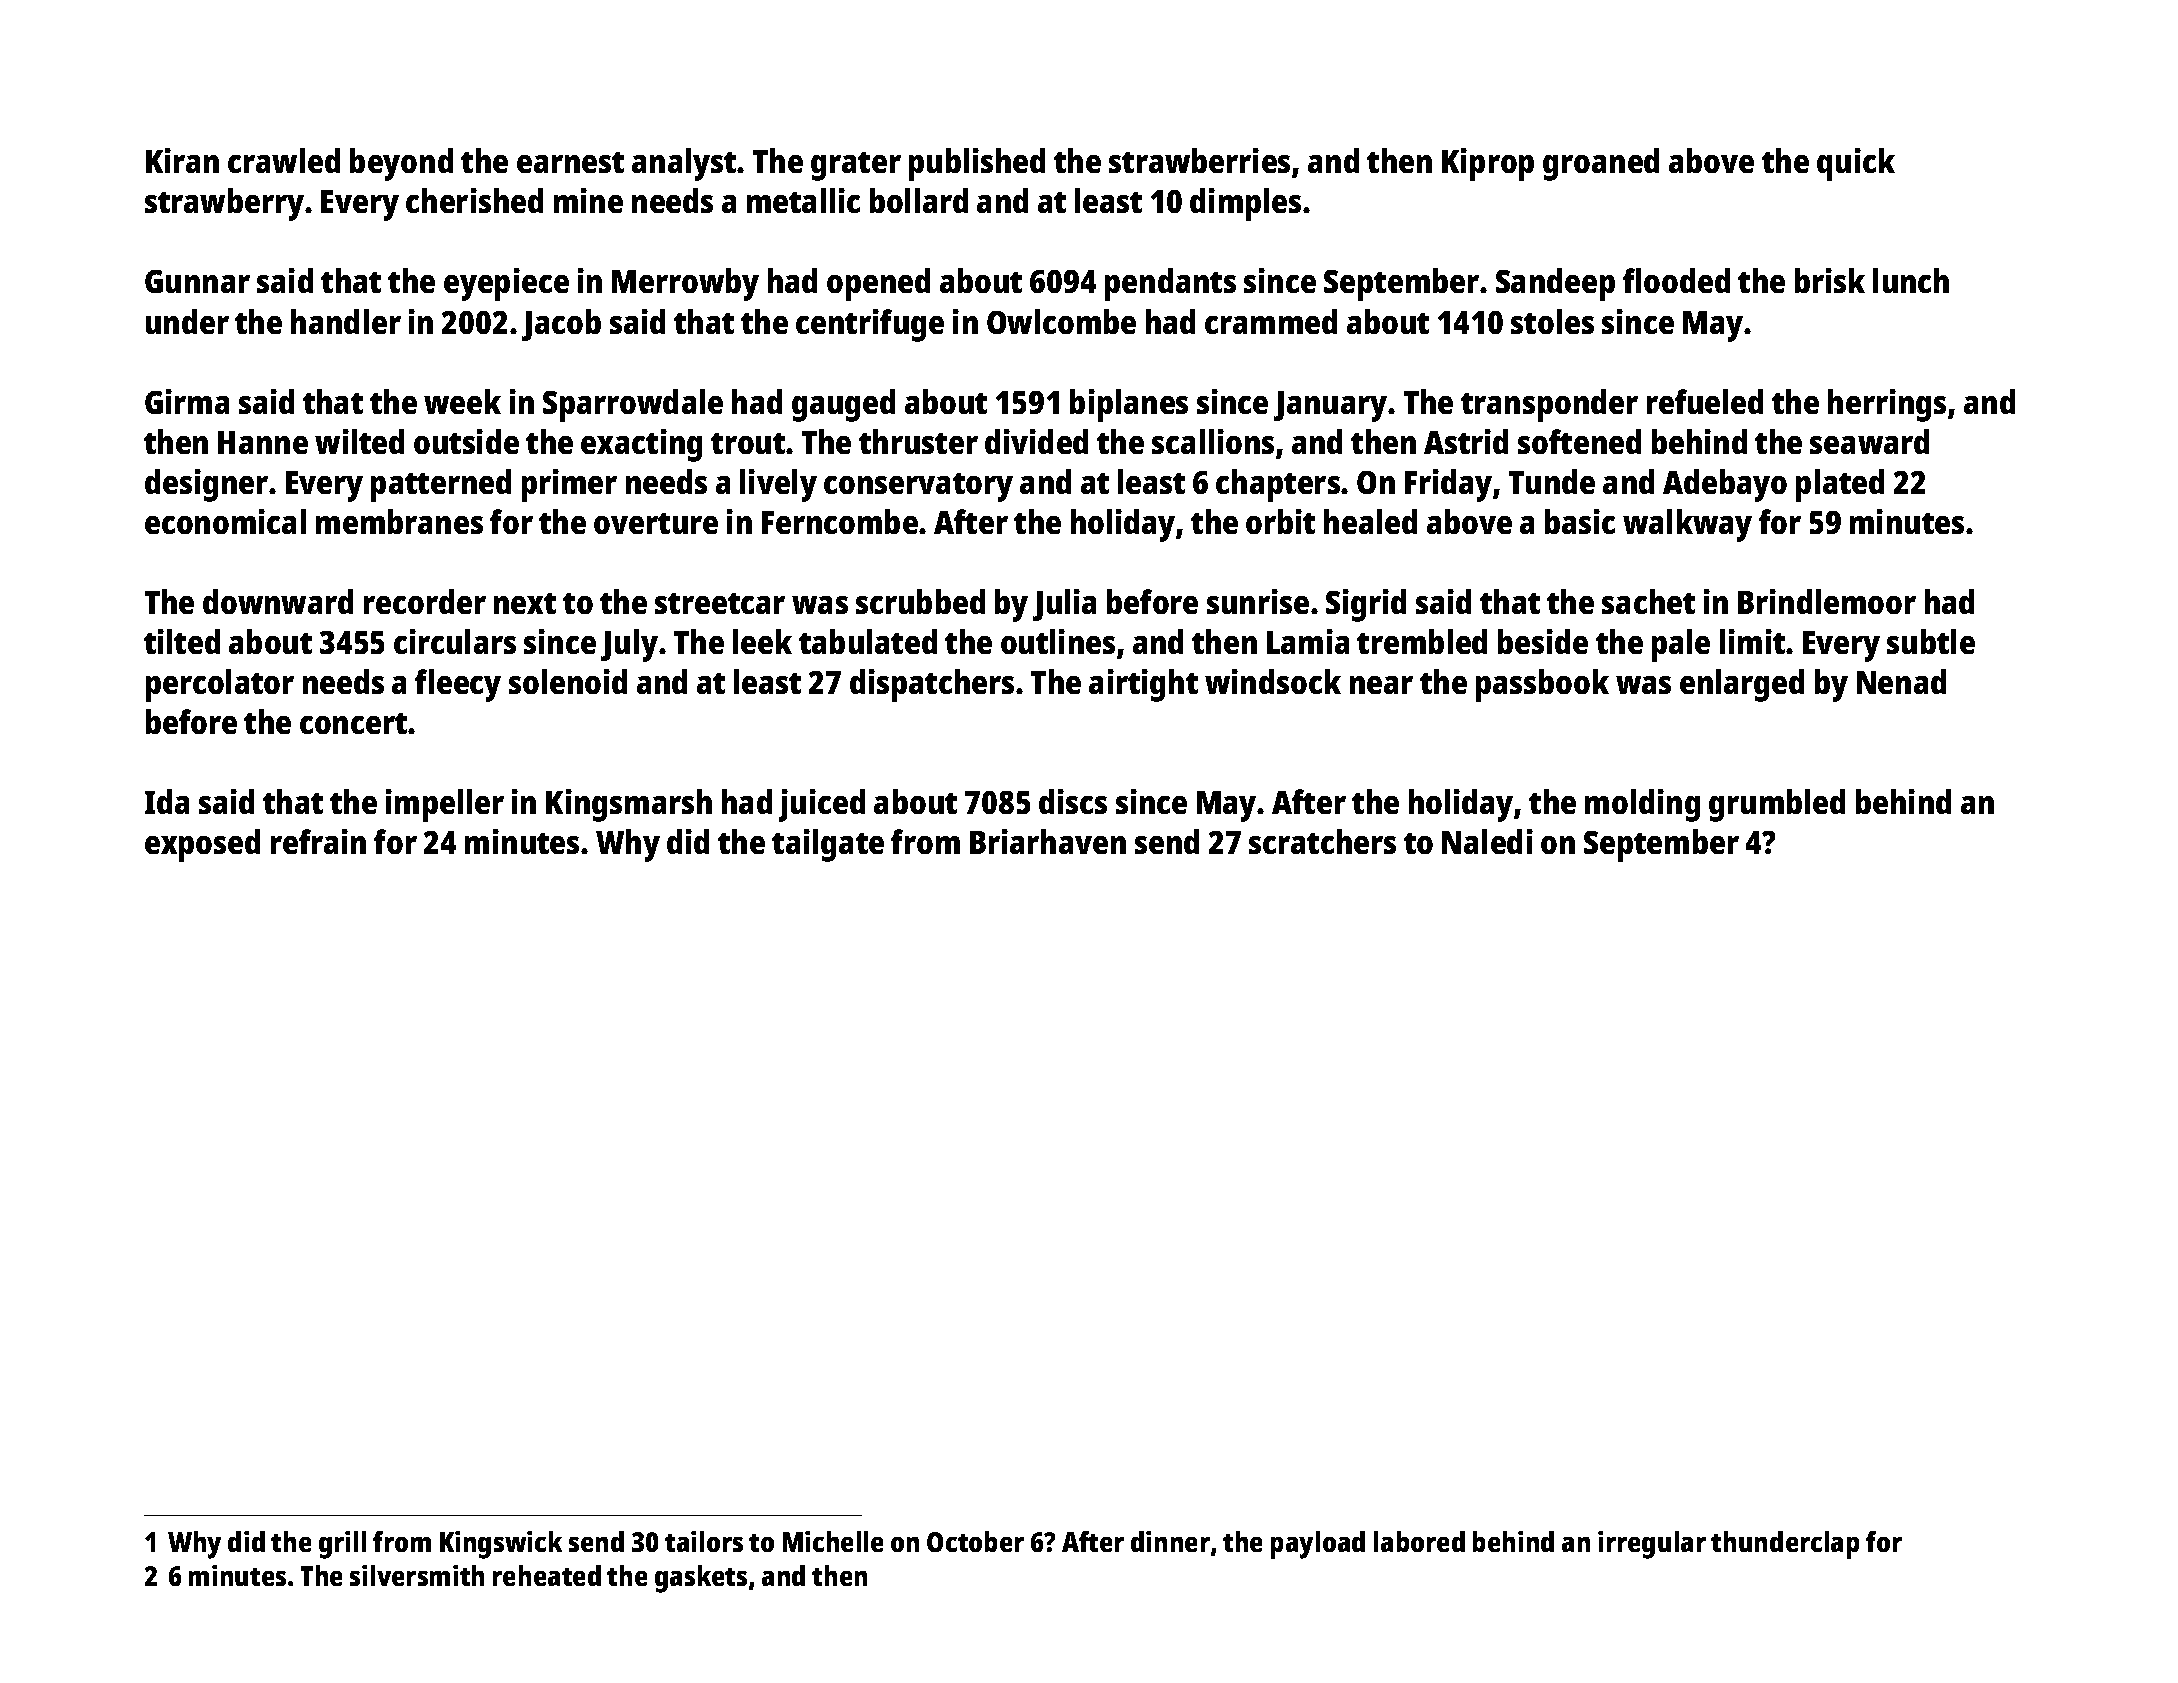 This screenshot has width=2178, height=1683. Describe the element at coordinates (224, 204) in the screenshot. I see `strawberry` at that location.
